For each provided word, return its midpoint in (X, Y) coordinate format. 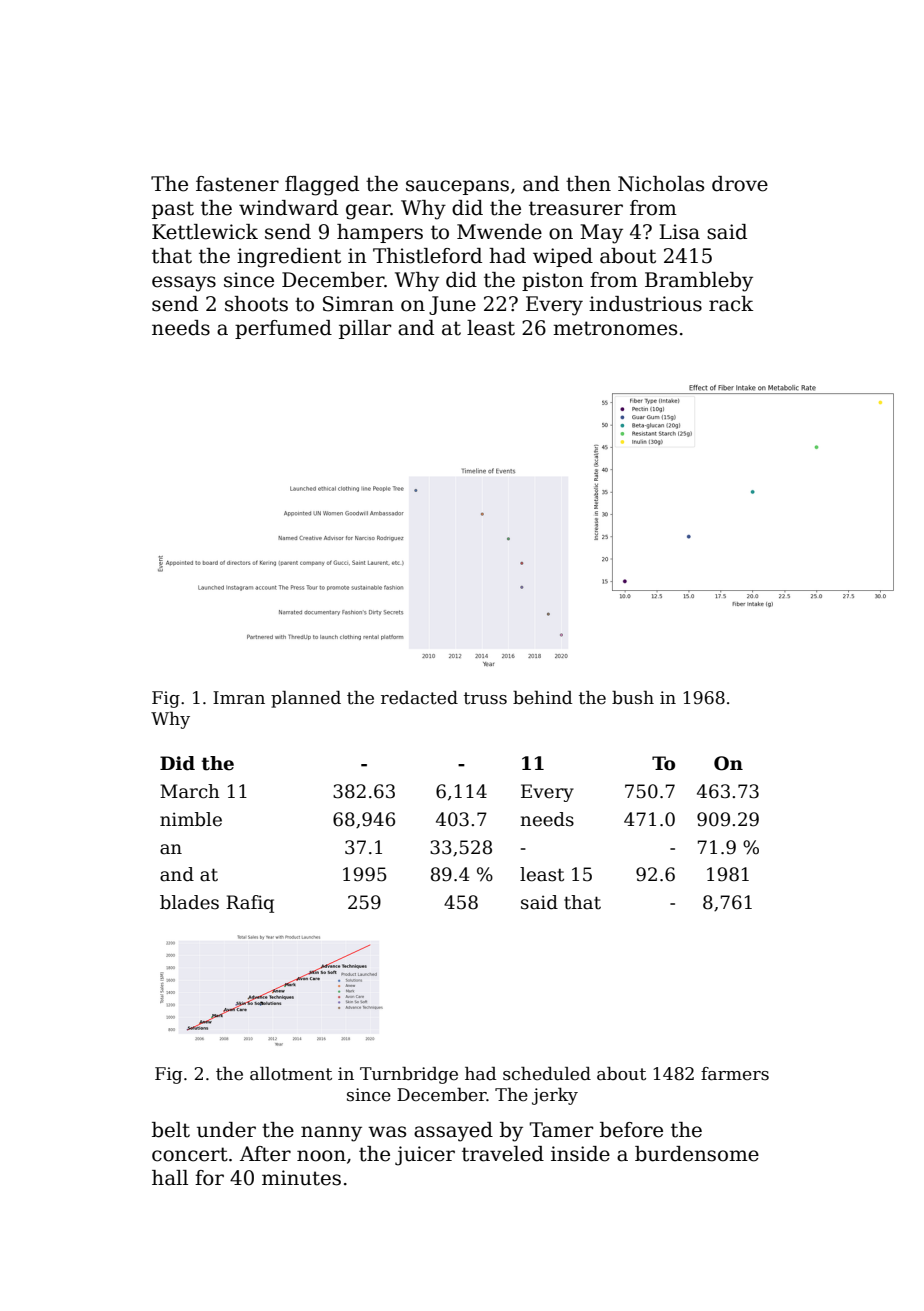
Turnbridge (409, 1075)
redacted (419, 698)
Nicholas (661, 184)
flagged (322, 186)
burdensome (697, 1154)
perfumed (283, 329)
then (588, 184)
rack (731, 304)
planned (306, 699)
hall (170, 1178)
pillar (365, 329)
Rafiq (250, 904)
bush (633, 698)
